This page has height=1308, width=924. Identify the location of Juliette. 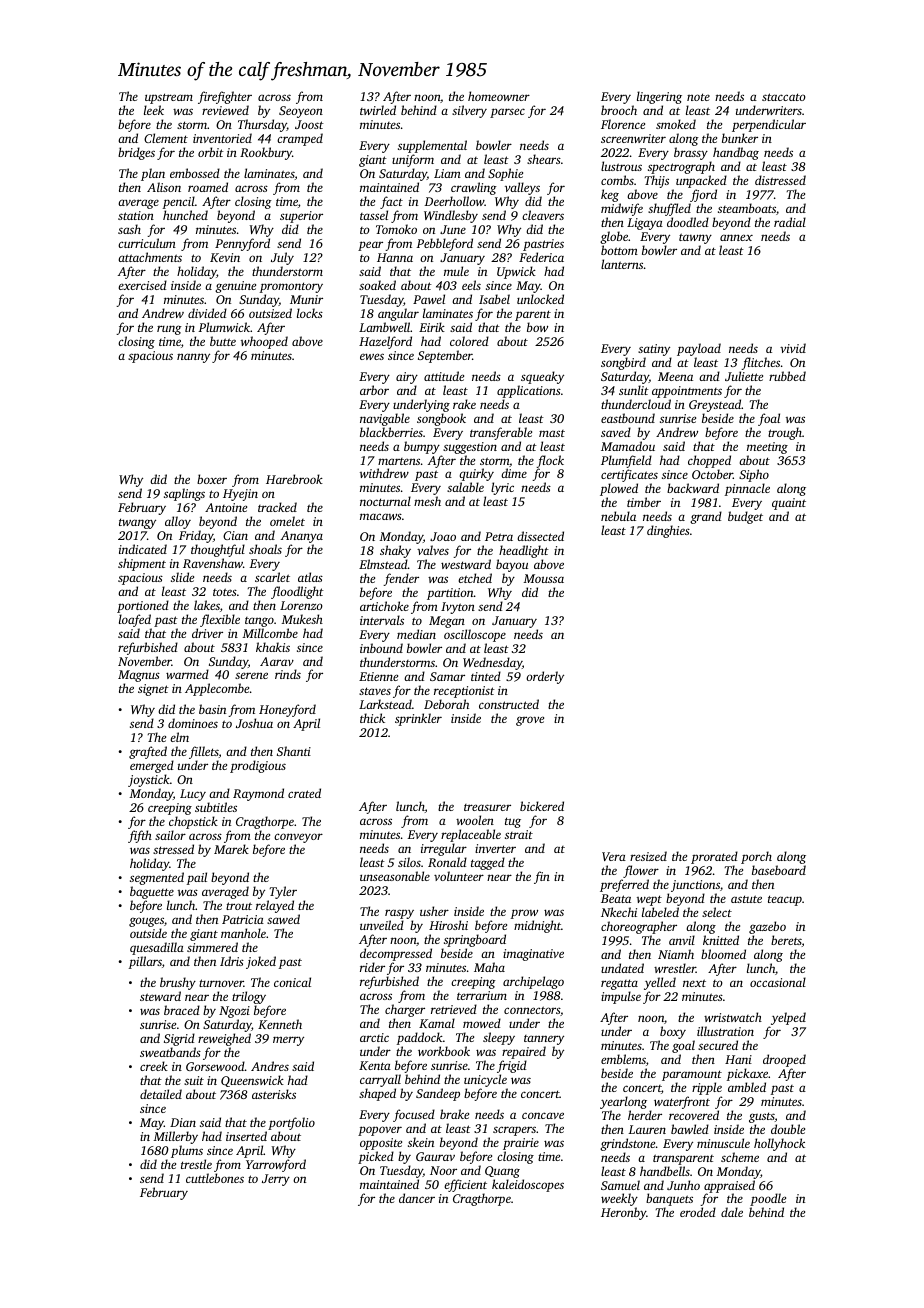
(744, 376).
